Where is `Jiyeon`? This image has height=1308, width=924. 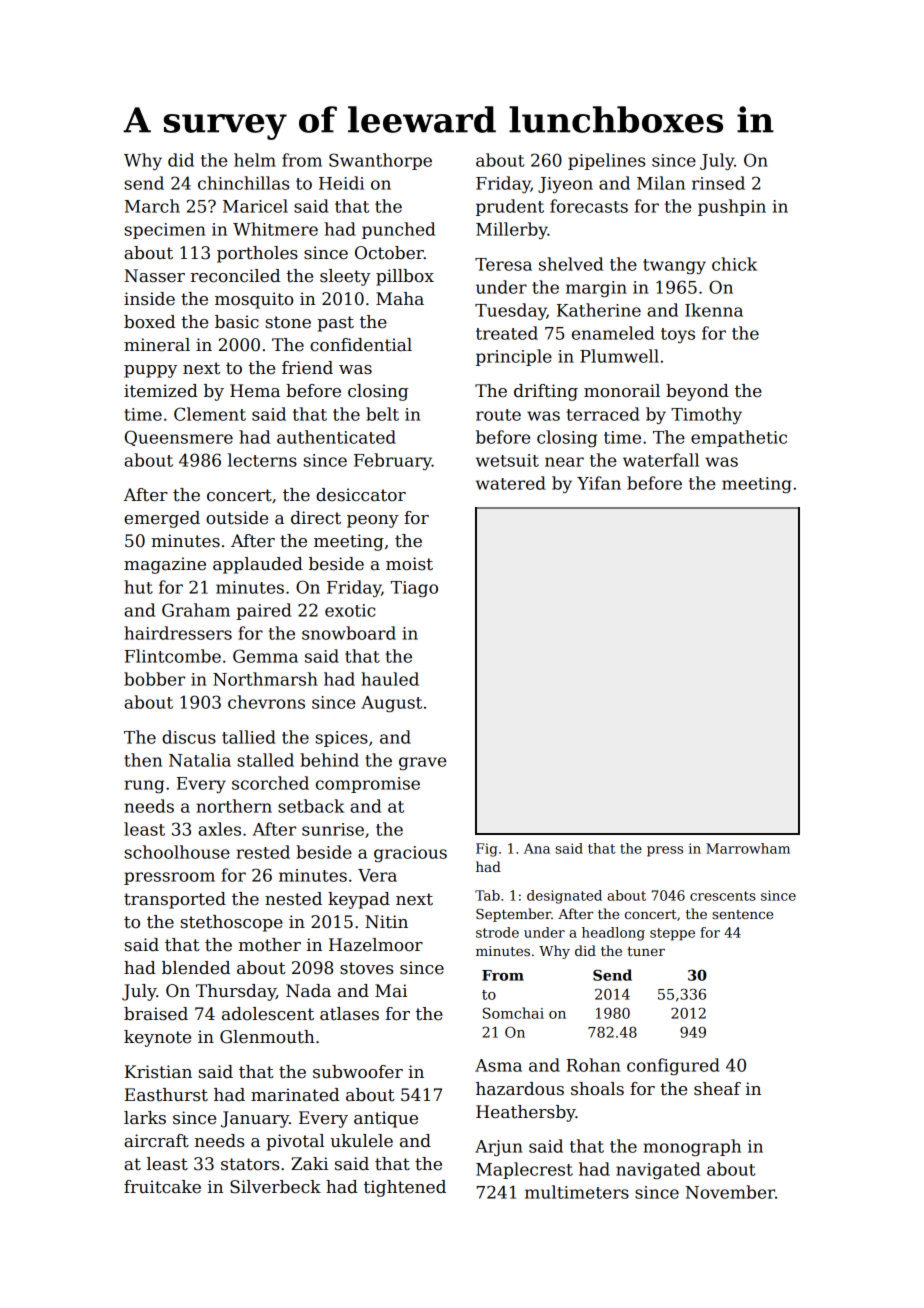
Jiyeon is located at coordinates (565, 185).
